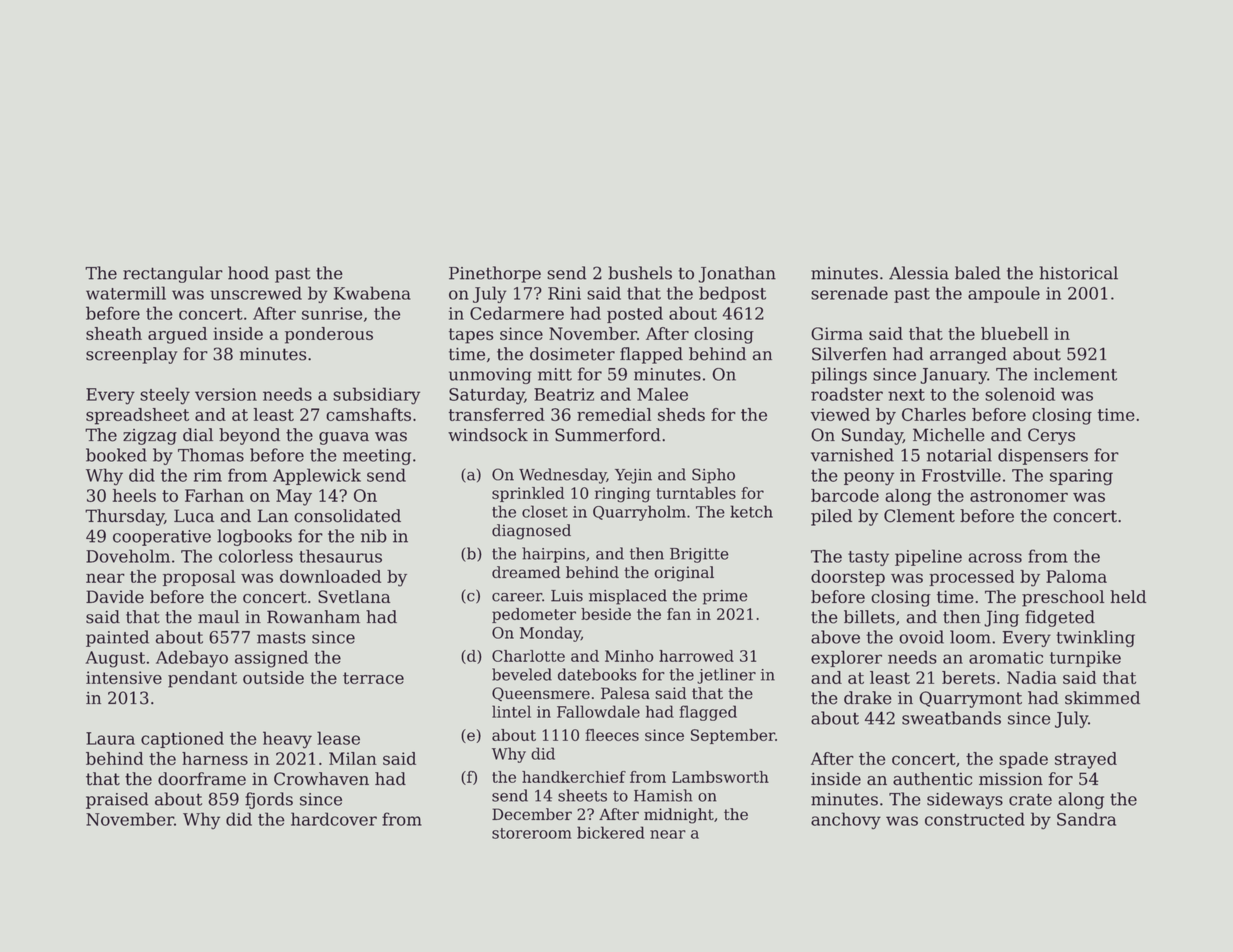 The height and width of the screenshot is (952, 1233). Describe the element at coordinates (1078, 273) in the screenshot. I see `historical` at that location.
